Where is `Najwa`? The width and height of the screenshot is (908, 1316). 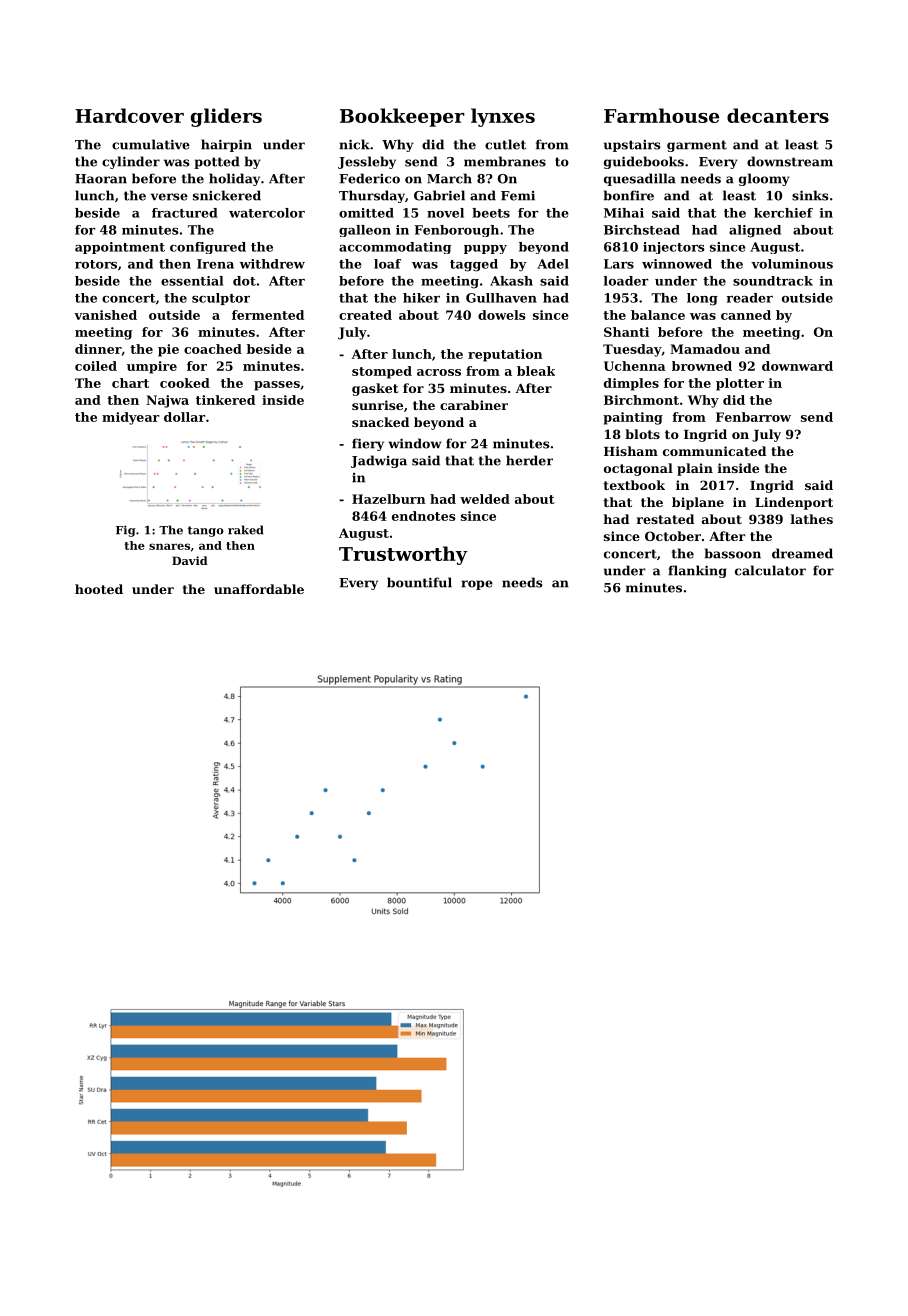 Najwa is located at coordinates (167, 401).
